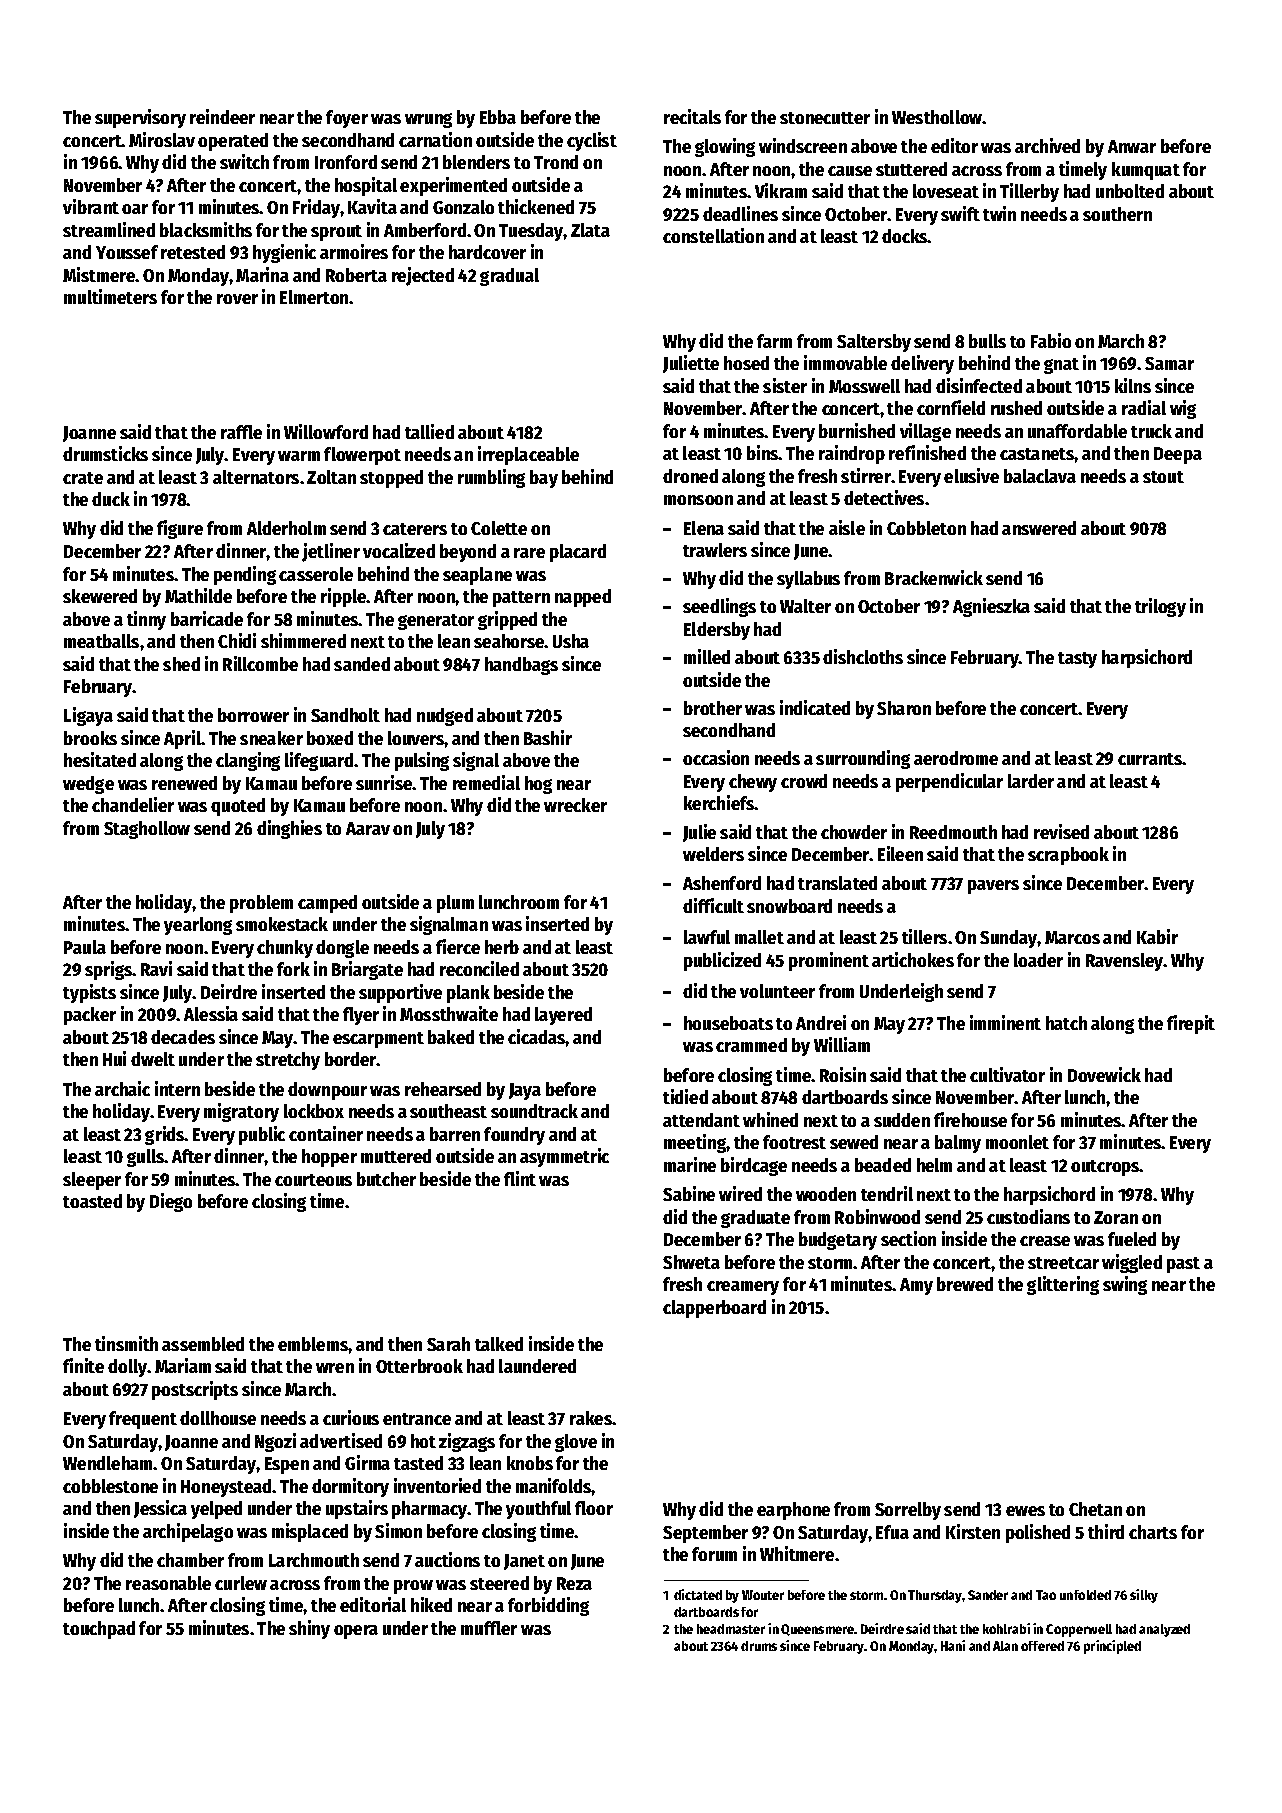 This screenshot has height=1813, width=1282. I want to click on attendant, so click(701, 1120).
